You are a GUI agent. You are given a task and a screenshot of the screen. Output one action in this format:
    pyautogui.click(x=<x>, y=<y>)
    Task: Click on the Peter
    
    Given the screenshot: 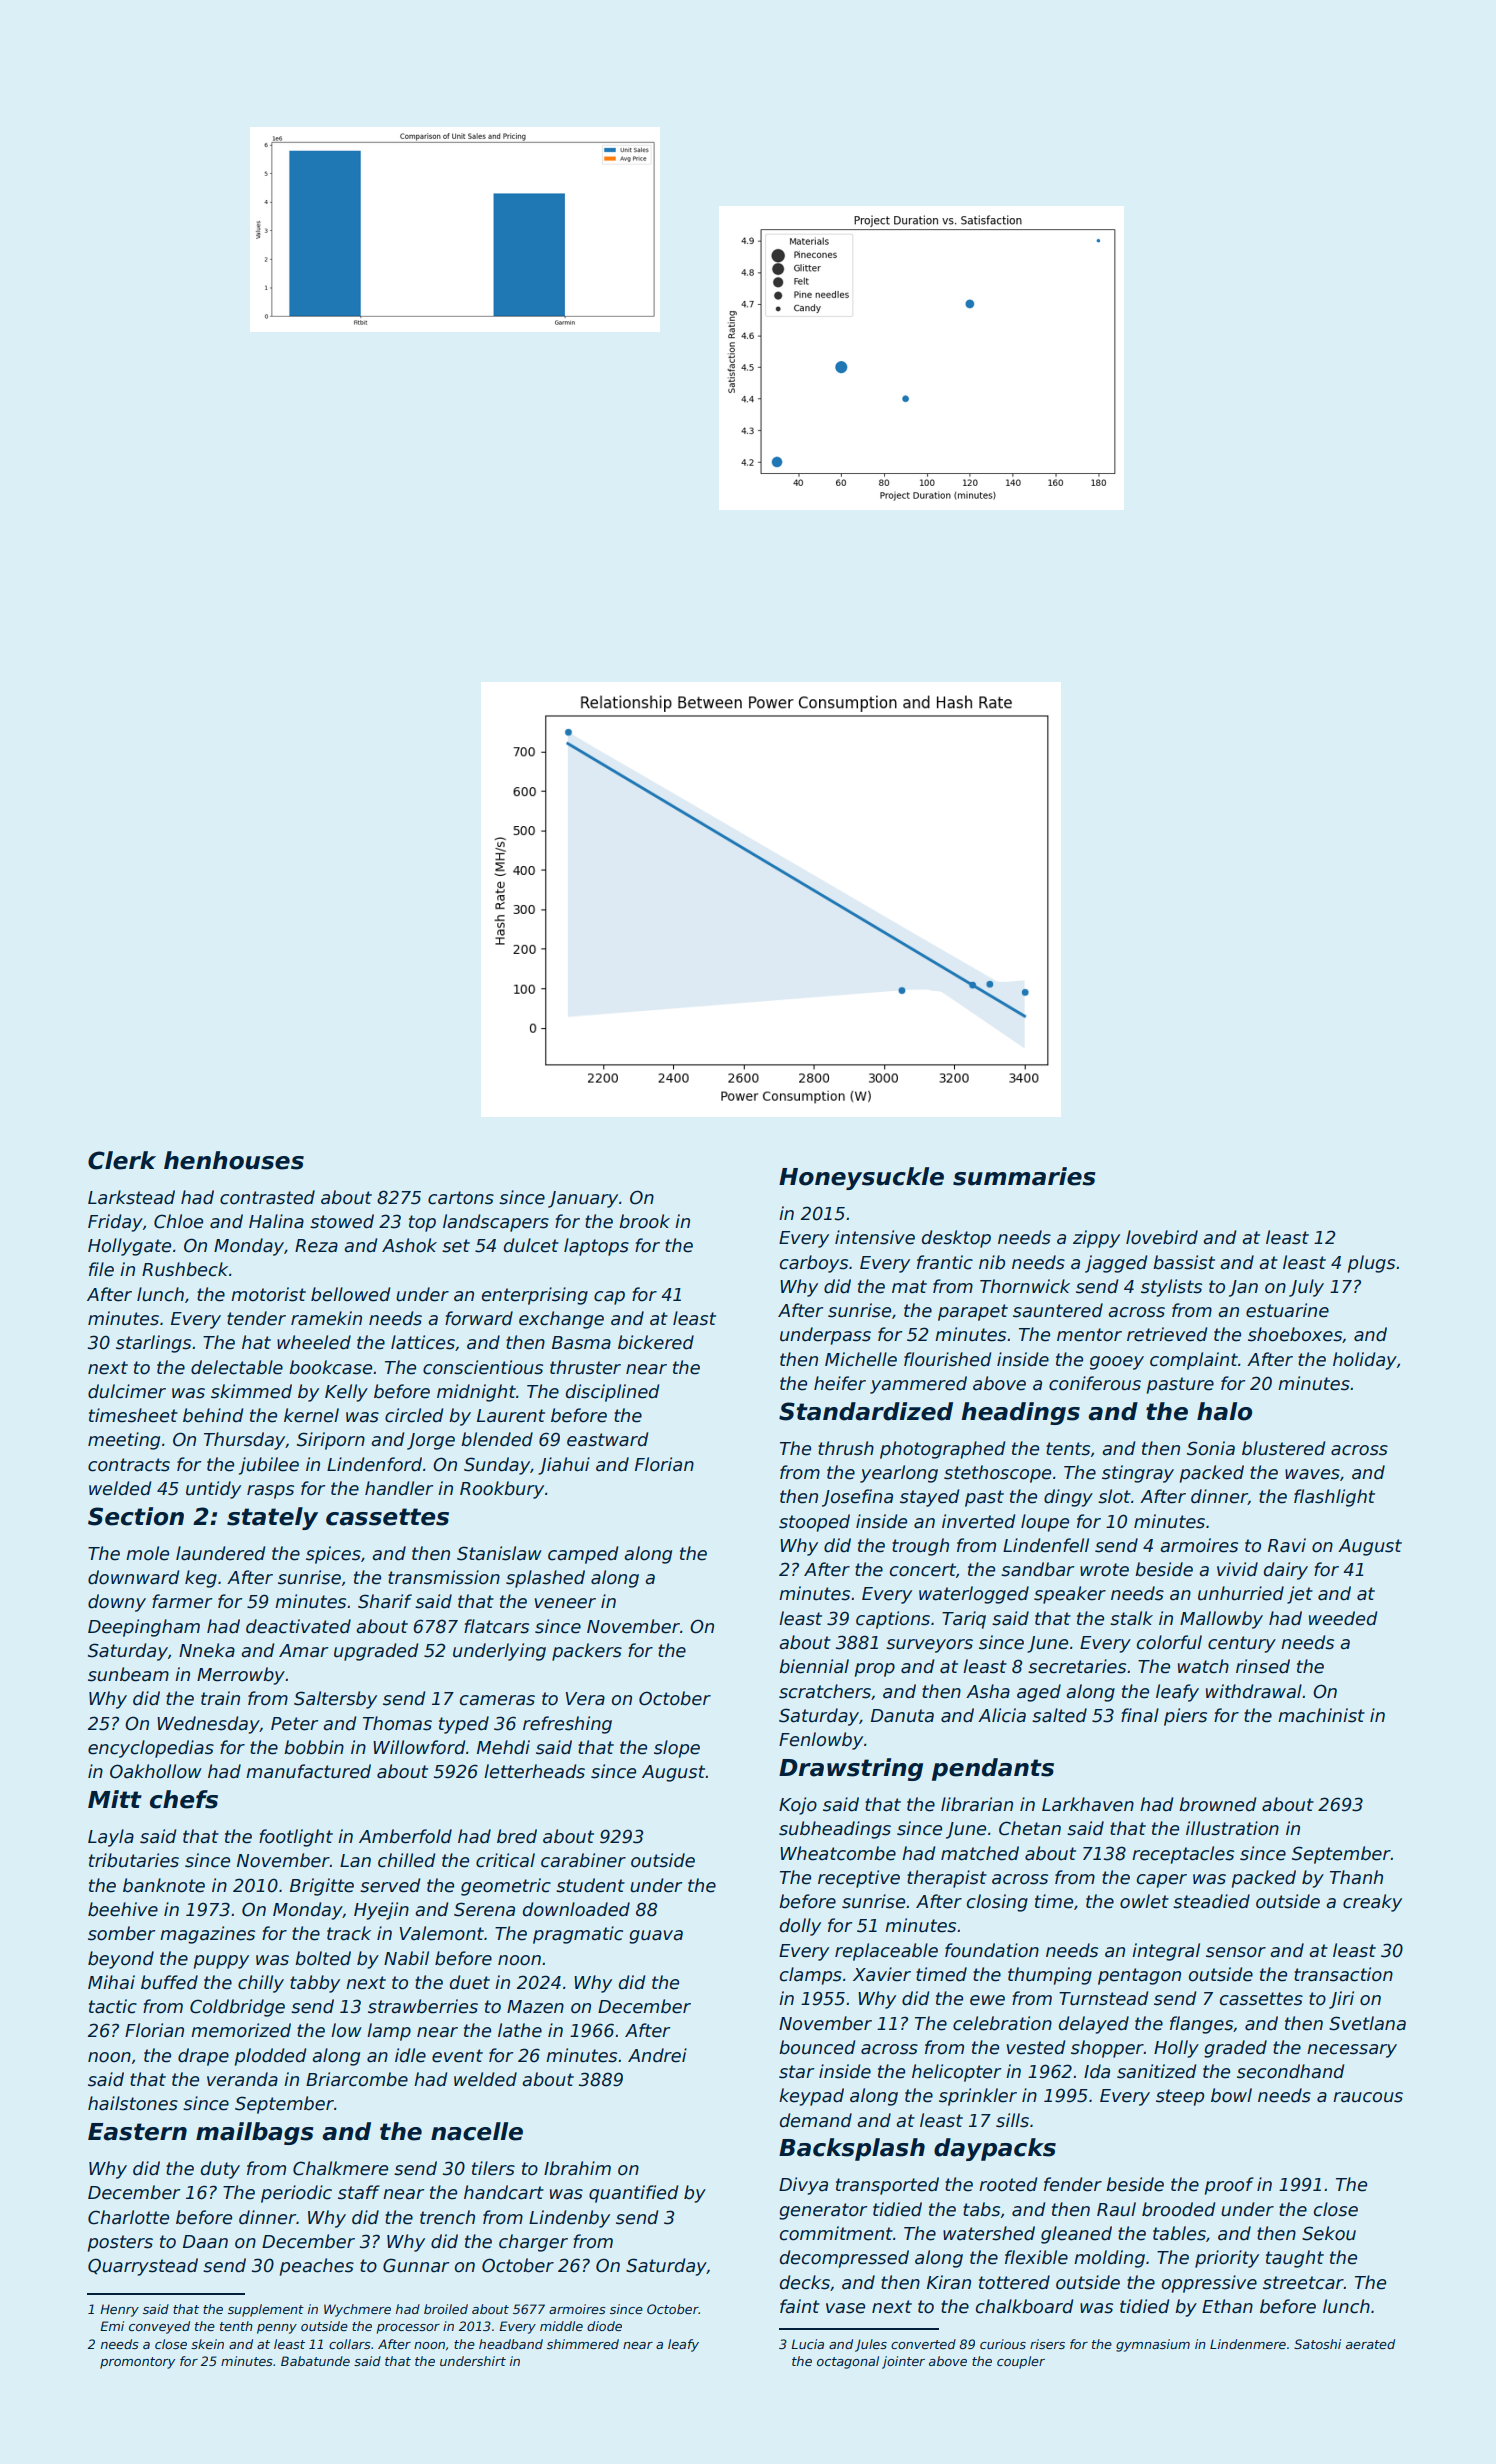 What is the action you would take?
    pyautogui.click(x=294, y=1724)
